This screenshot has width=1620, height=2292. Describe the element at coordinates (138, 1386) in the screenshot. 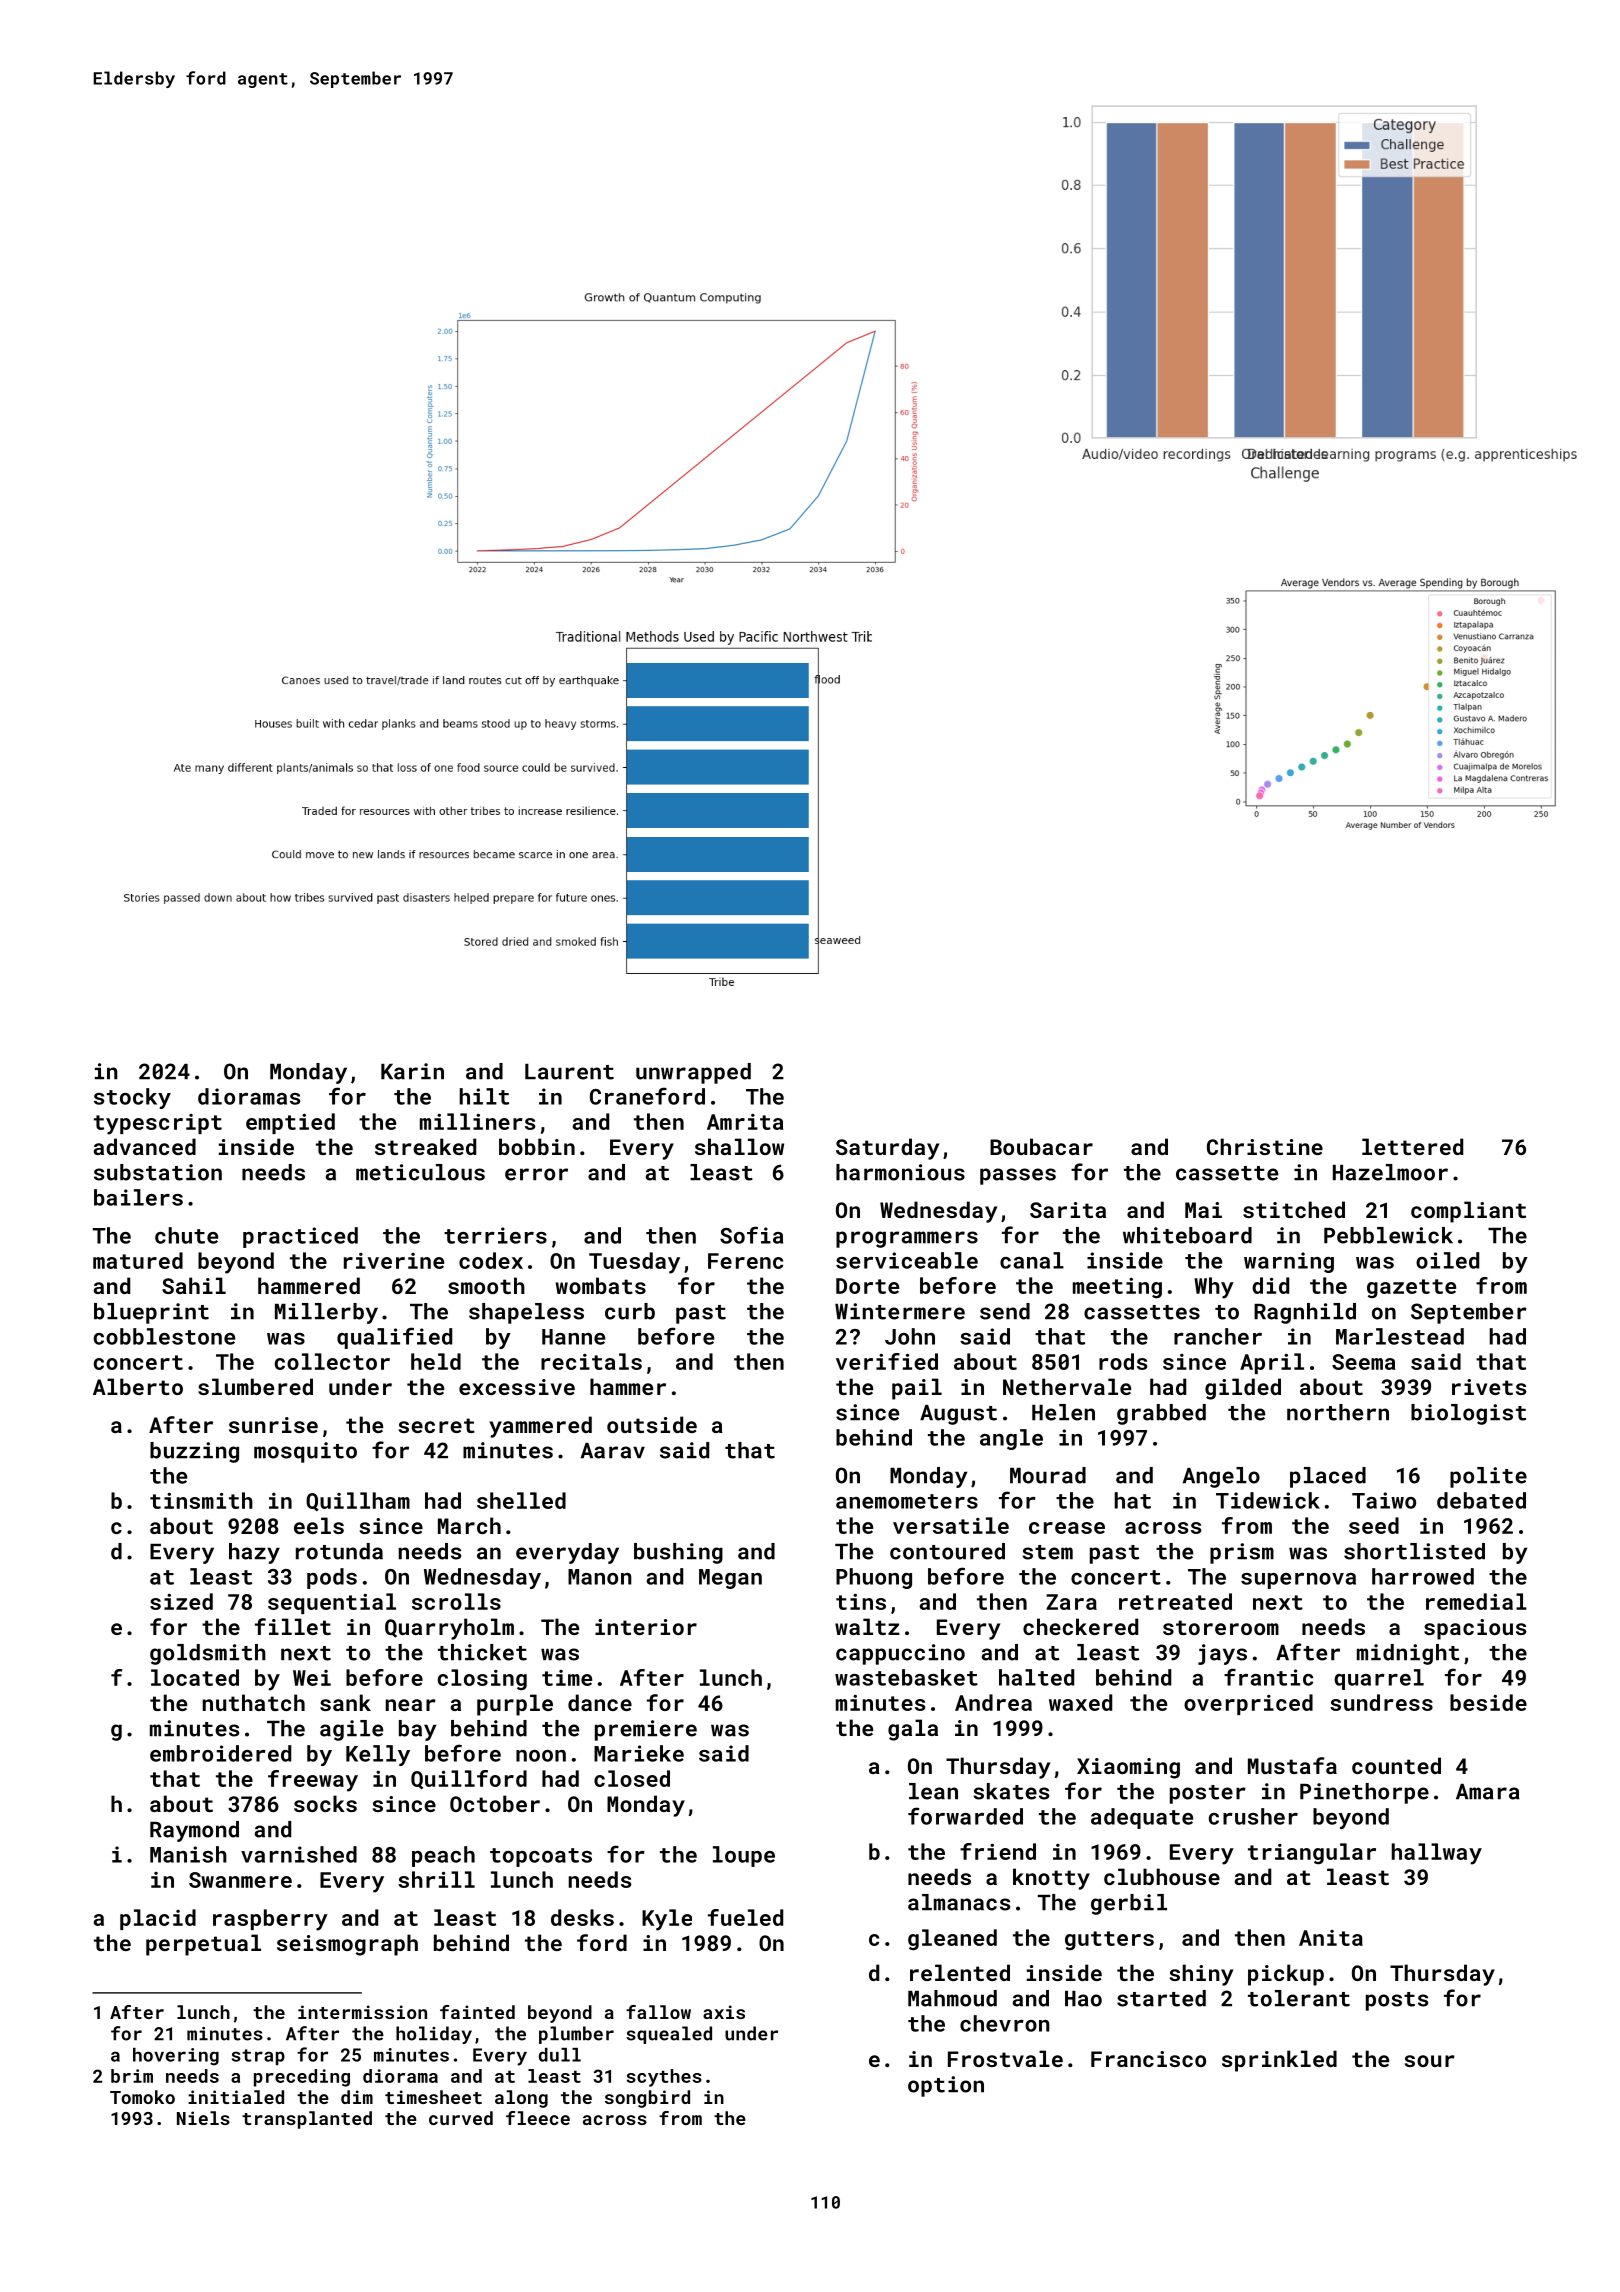

I see `Alberto` at that location.
